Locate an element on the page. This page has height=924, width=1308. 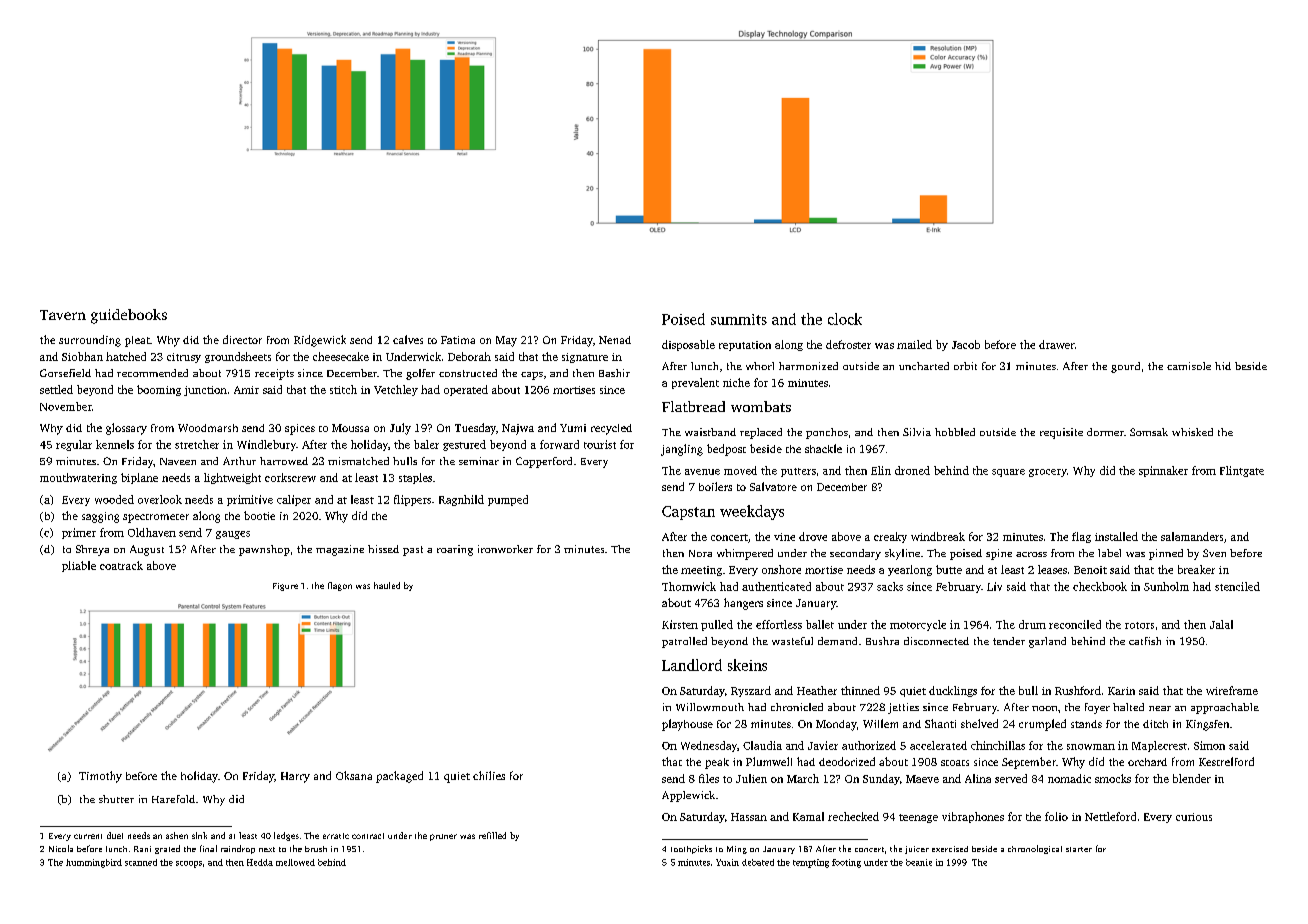
pumped is located at coordinates (508, 500).
